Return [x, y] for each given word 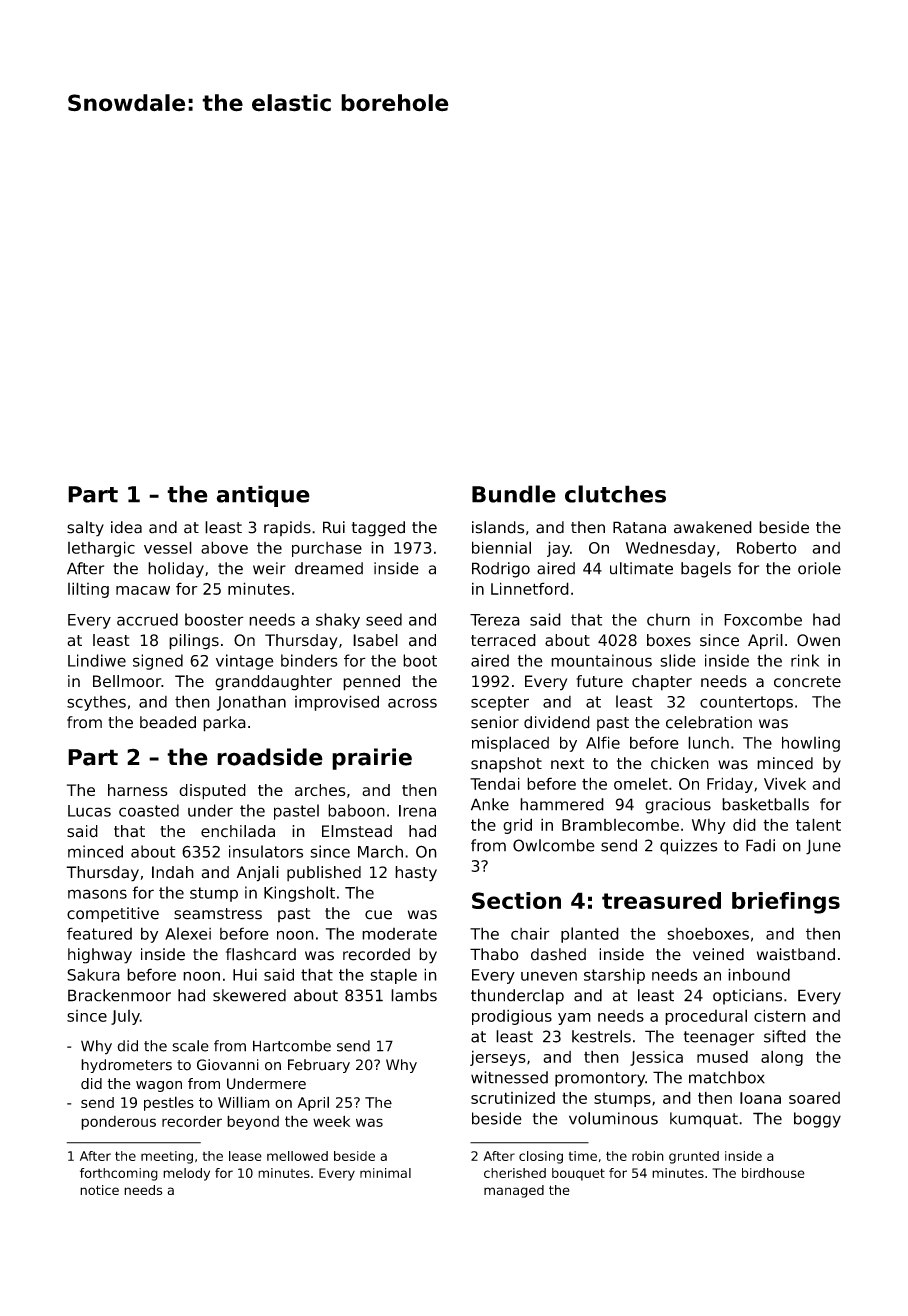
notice [99, 1190]
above [224, 547]
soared [814, 1098]
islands [498, 527]
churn [668, 619]
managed [514, 1191]
